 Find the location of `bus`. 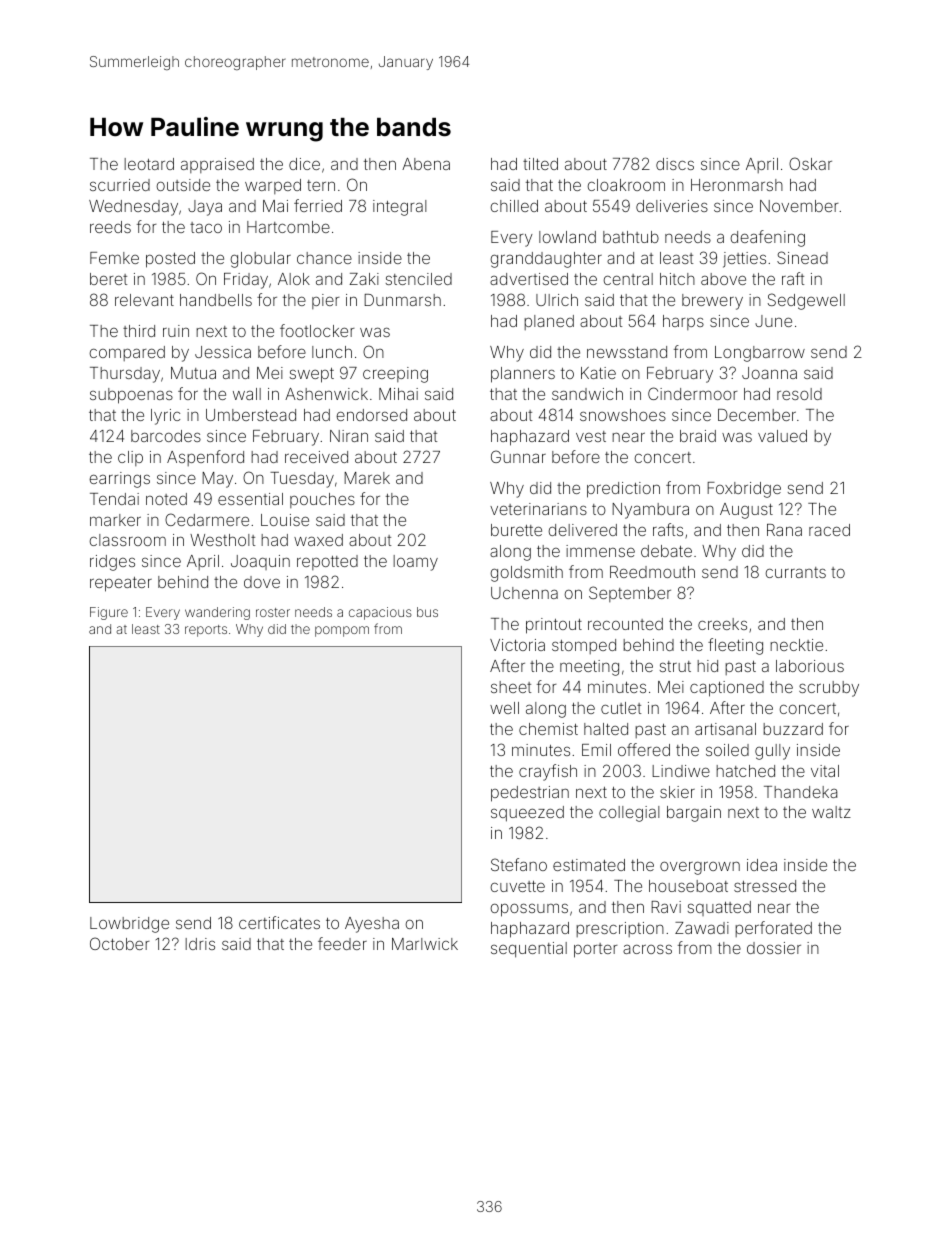

bus is located at coordinates (427, 612).
